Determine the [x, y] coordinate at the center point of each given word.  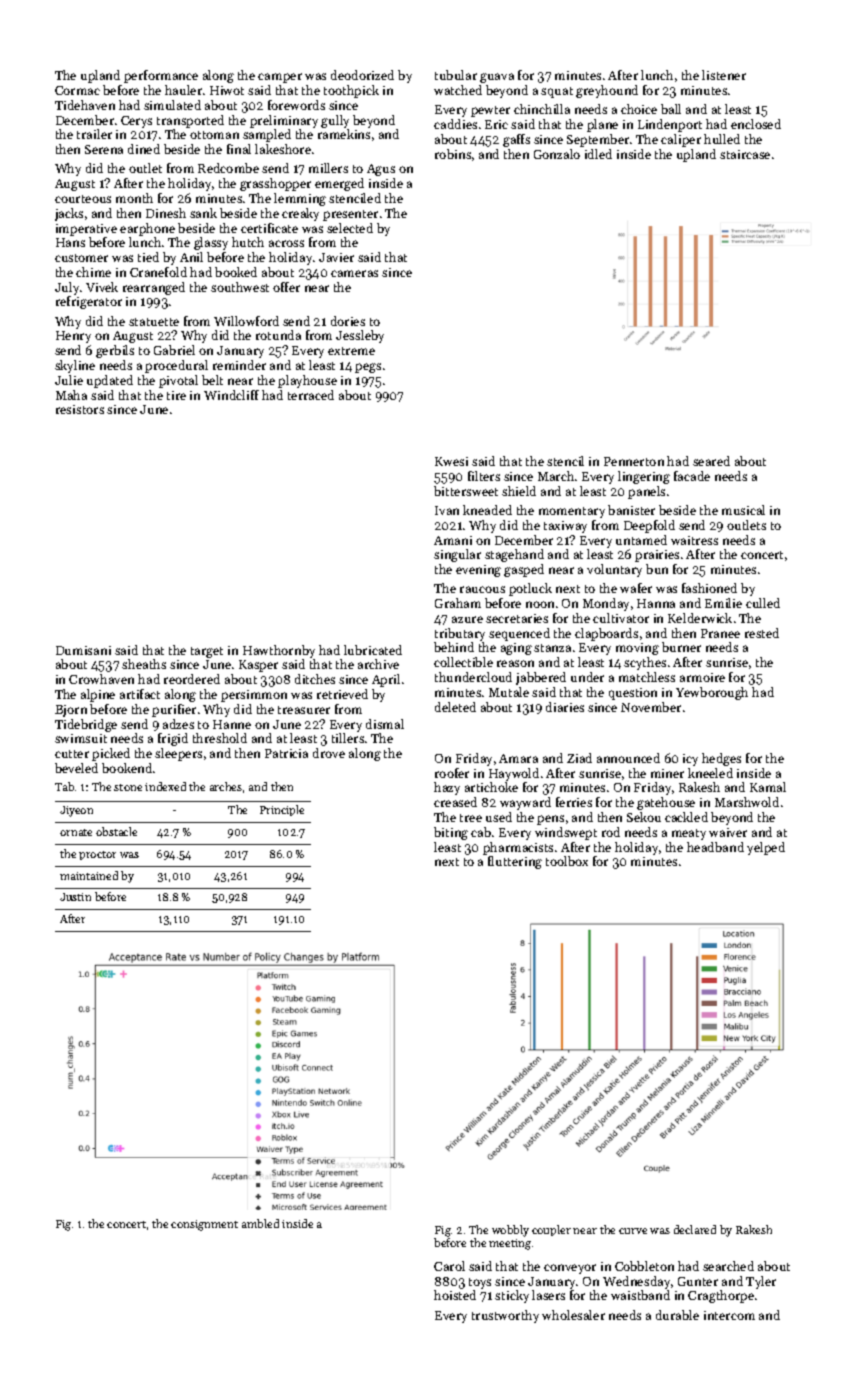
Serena [104, 149]
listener [724, 75]
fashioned [709, 588]
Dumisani [83, 650]
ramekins [344, 134]
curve [633, 1231]
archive [378, 664]
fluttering [515, 862]
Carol [449, 1266]
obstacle [116, 831]
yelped [766, 848]
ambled [260, 1223]
